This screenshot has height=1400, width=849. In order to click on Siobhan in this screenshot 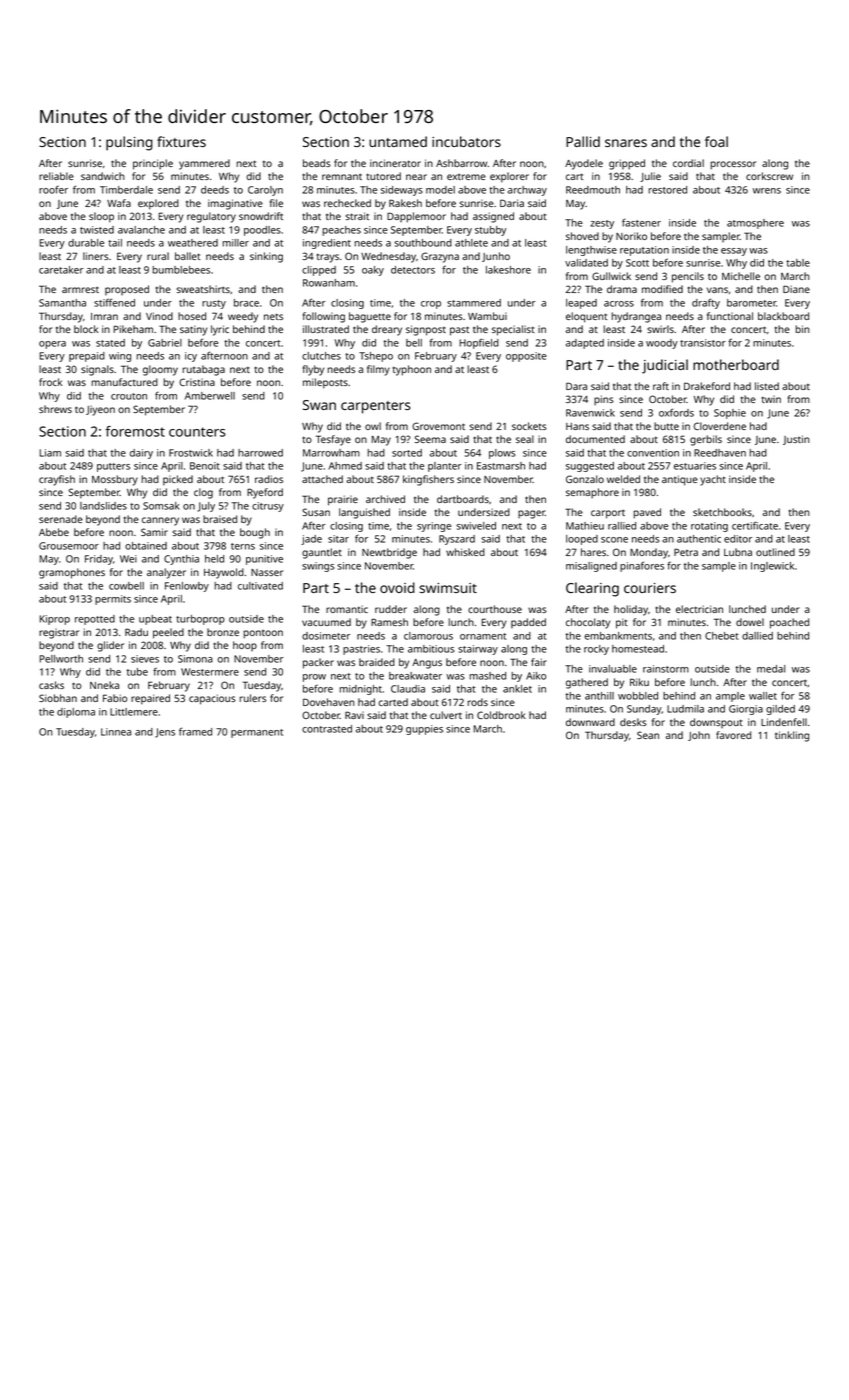, I will do `click(58, 698)`.
